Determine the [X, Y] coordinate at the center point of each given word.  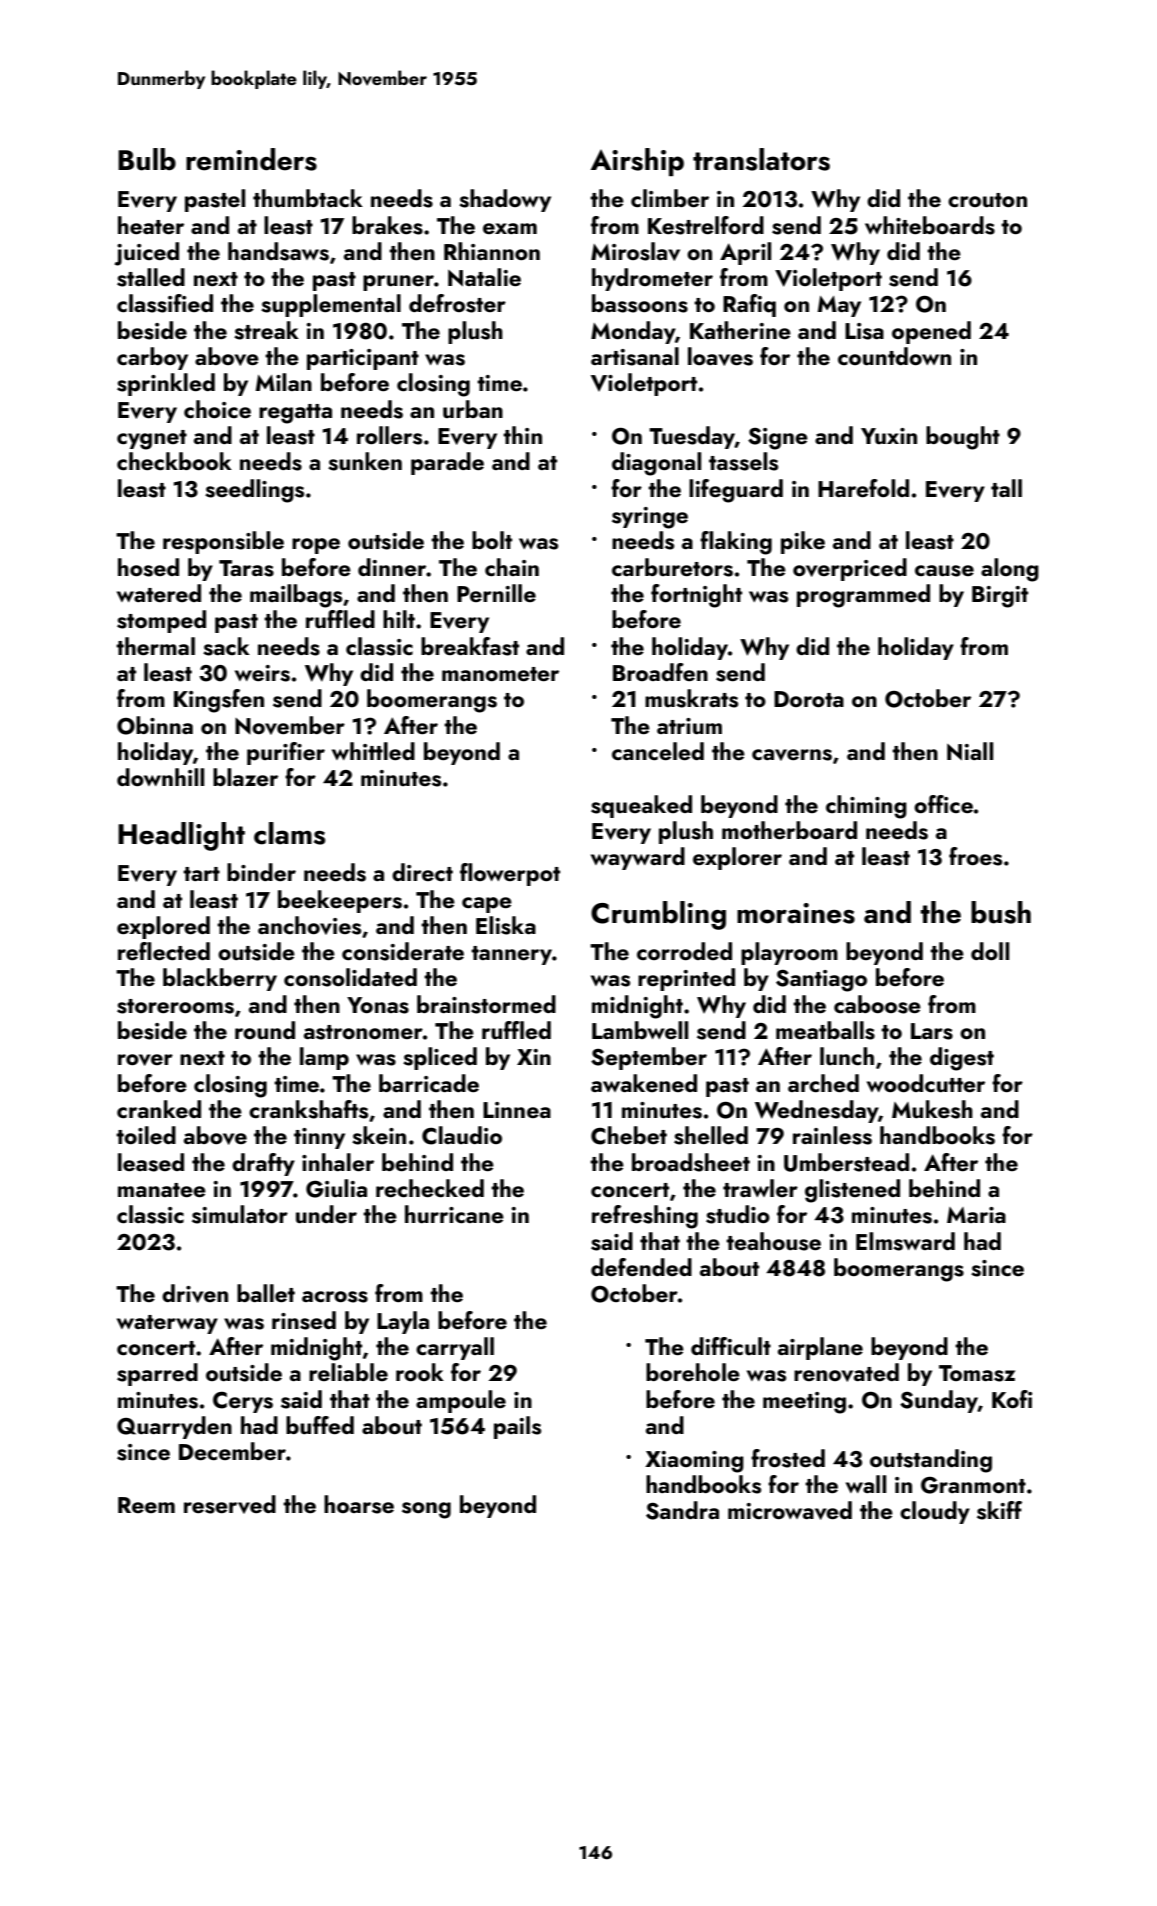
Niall [970, 751]
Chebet [629, 1135]
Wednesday [816, 1111]
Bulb [147, 159]
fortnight [696, 596]
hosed [148, 567]
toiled [146, 1135]
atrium [689, 726]
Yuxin [889, 436]
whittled [373, 751]
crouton [987, 200]
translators [761, 159]
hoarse [359, 1504]
